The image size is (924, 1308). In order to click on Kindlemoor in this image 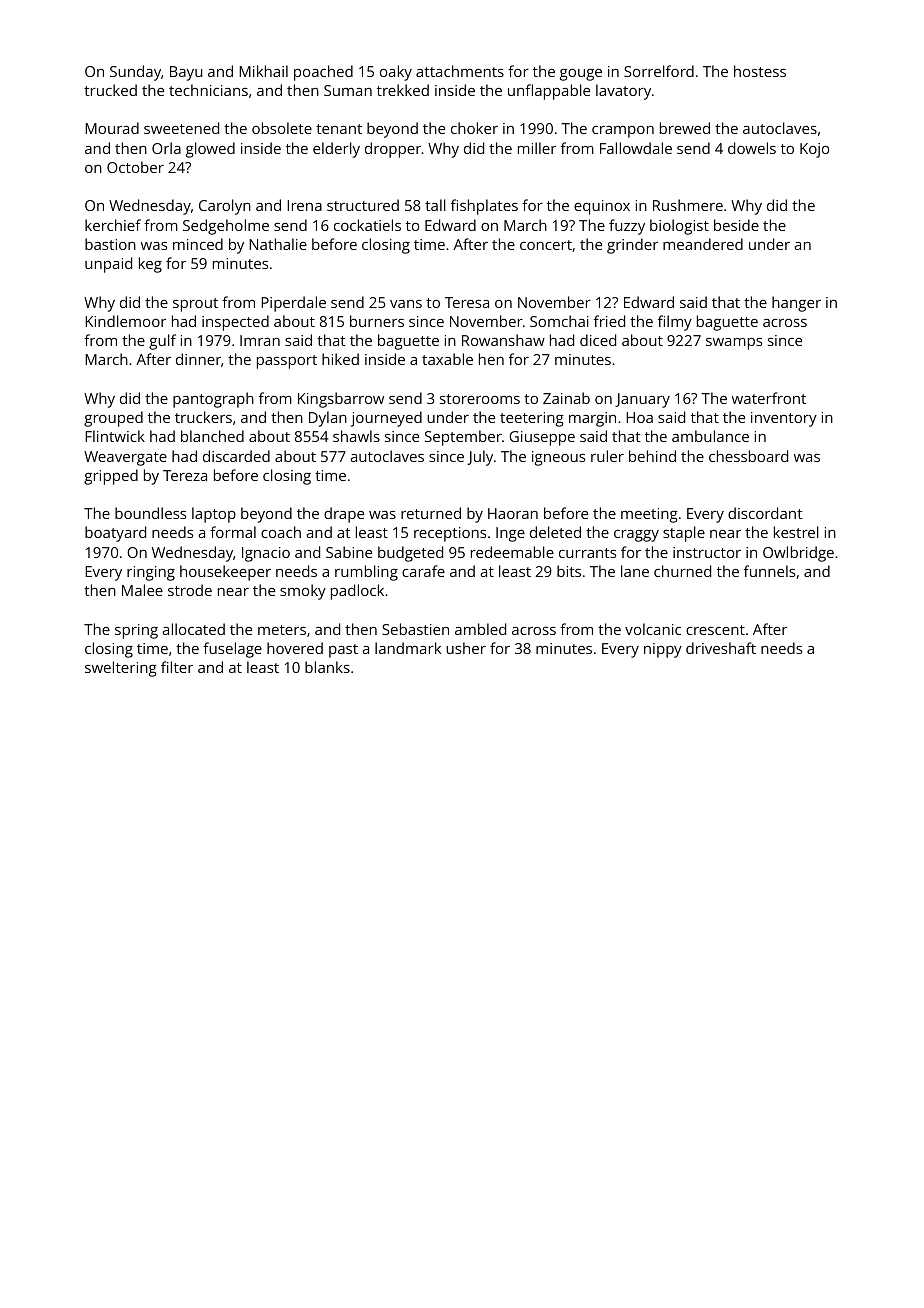, I will do `click(125, 321)`.
